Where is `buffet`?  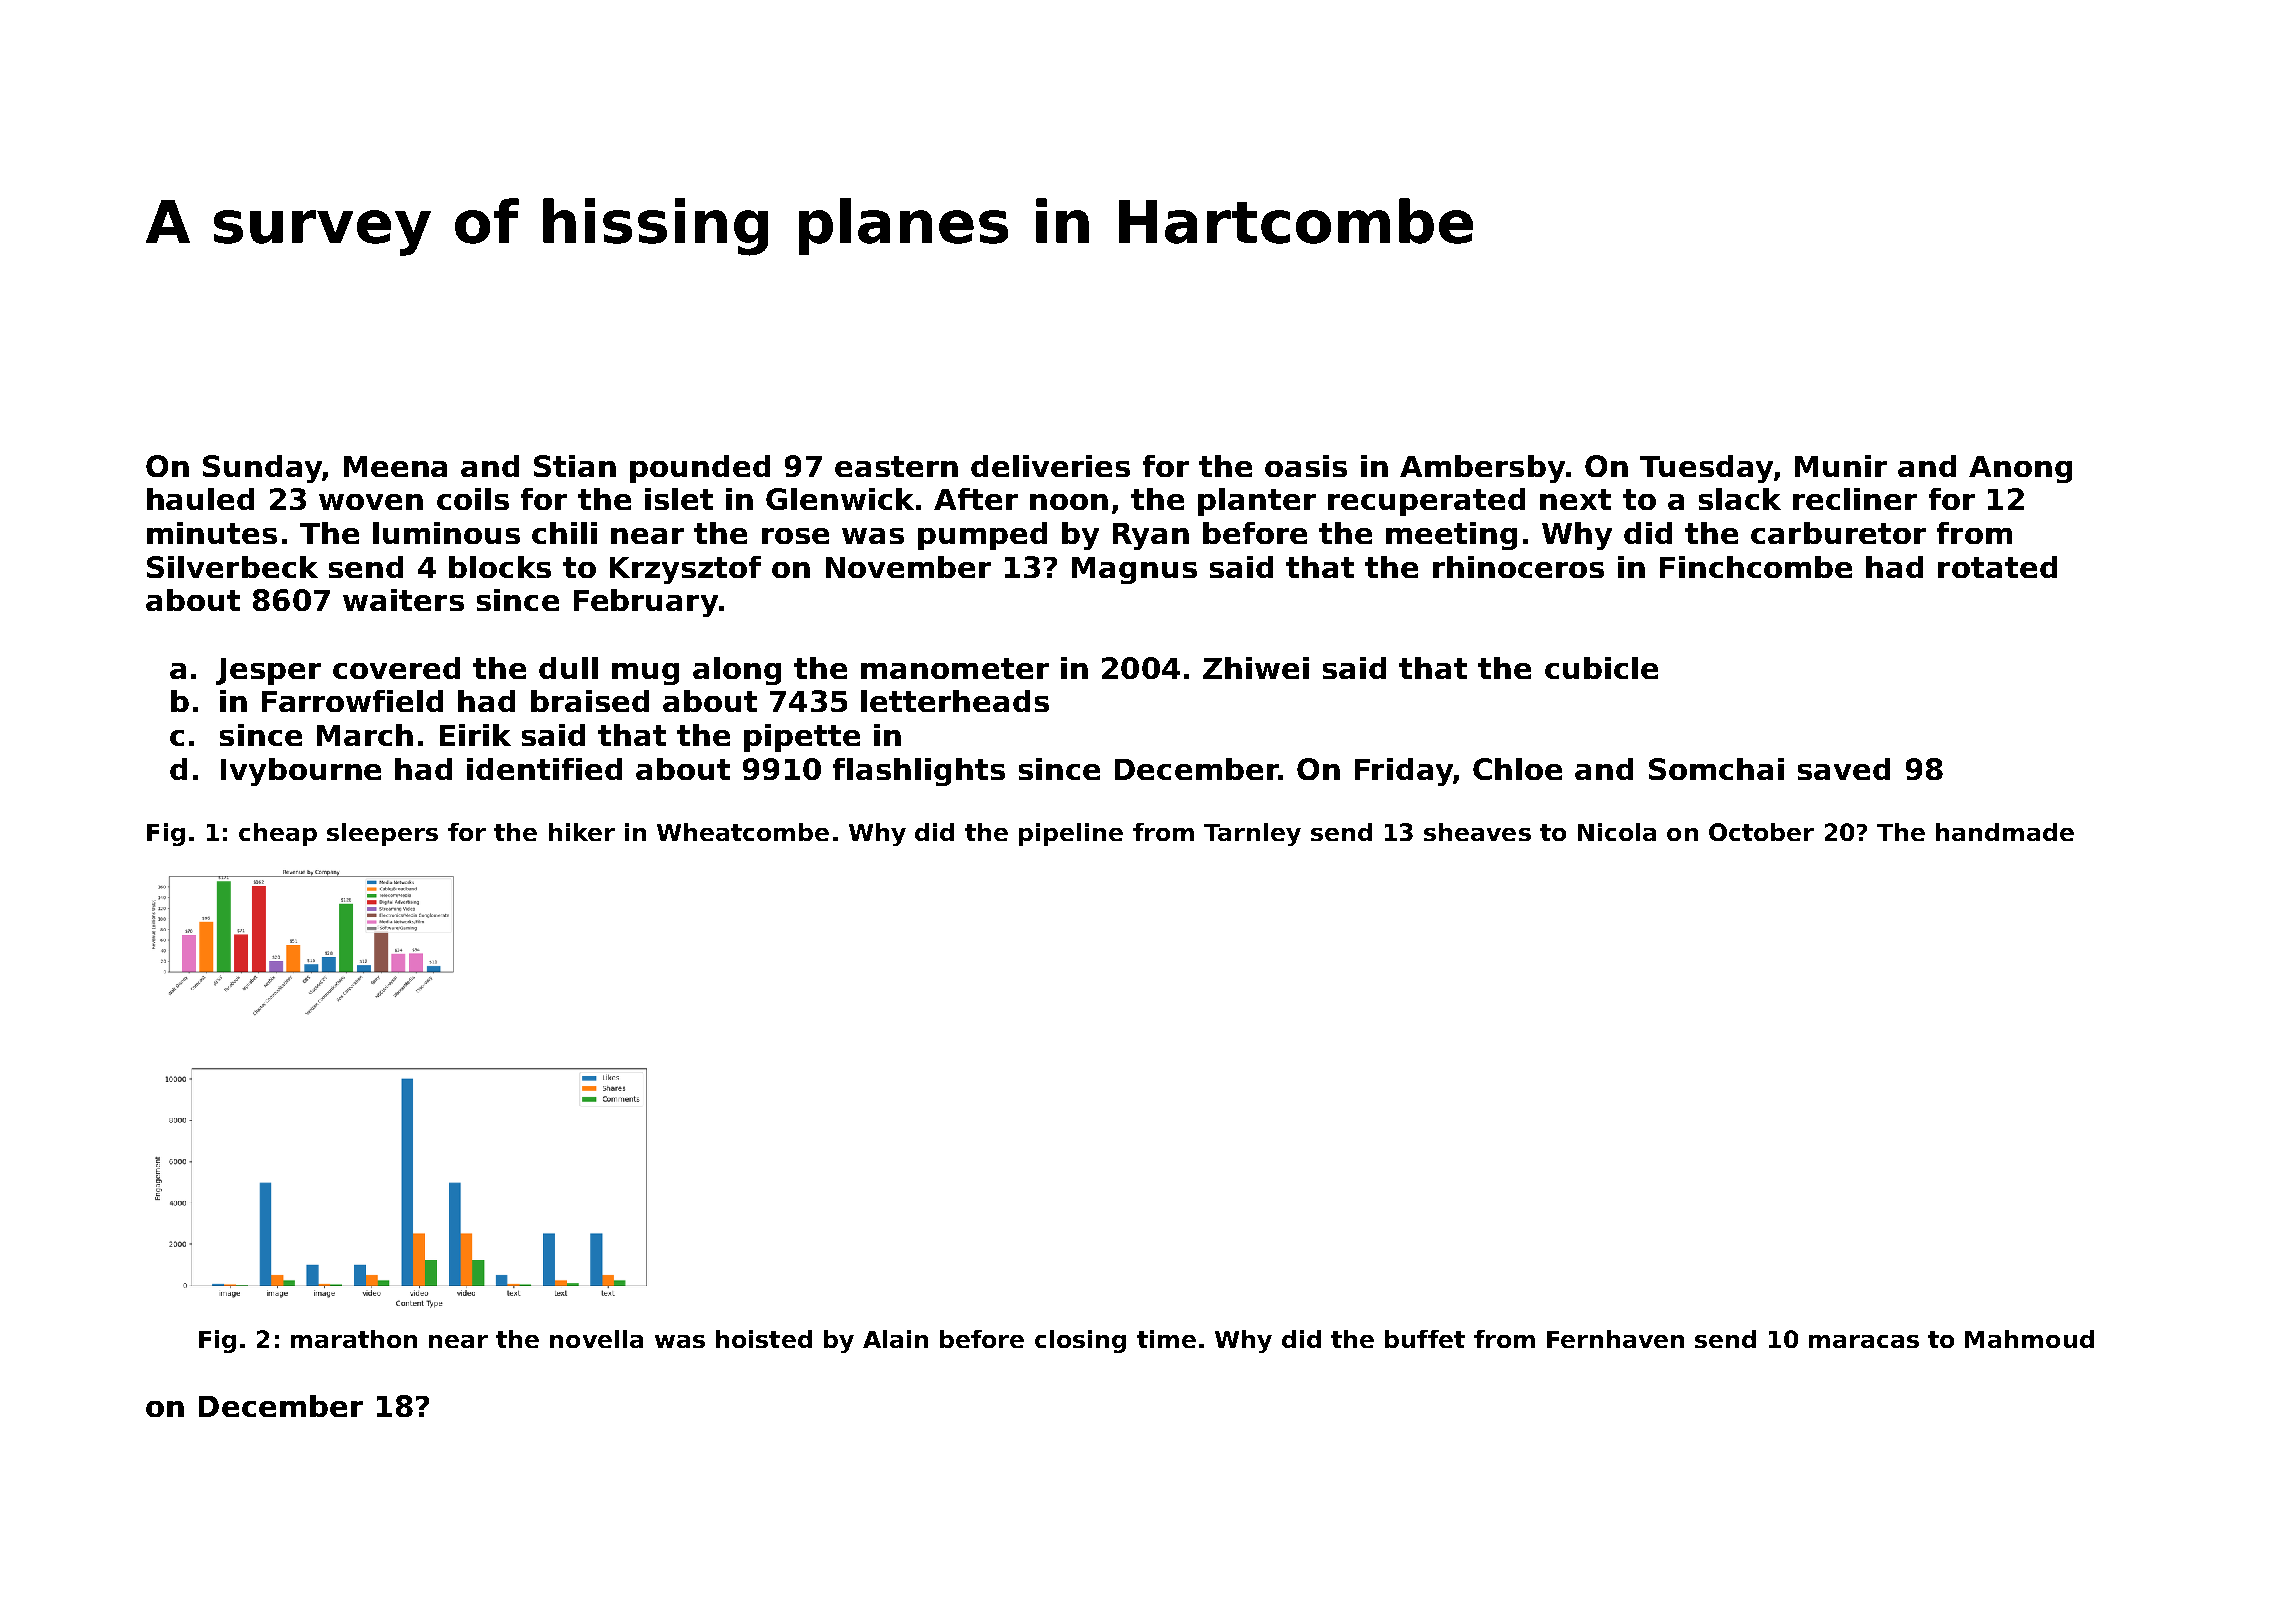
buffet is located at coordinates (1425, 1339).
